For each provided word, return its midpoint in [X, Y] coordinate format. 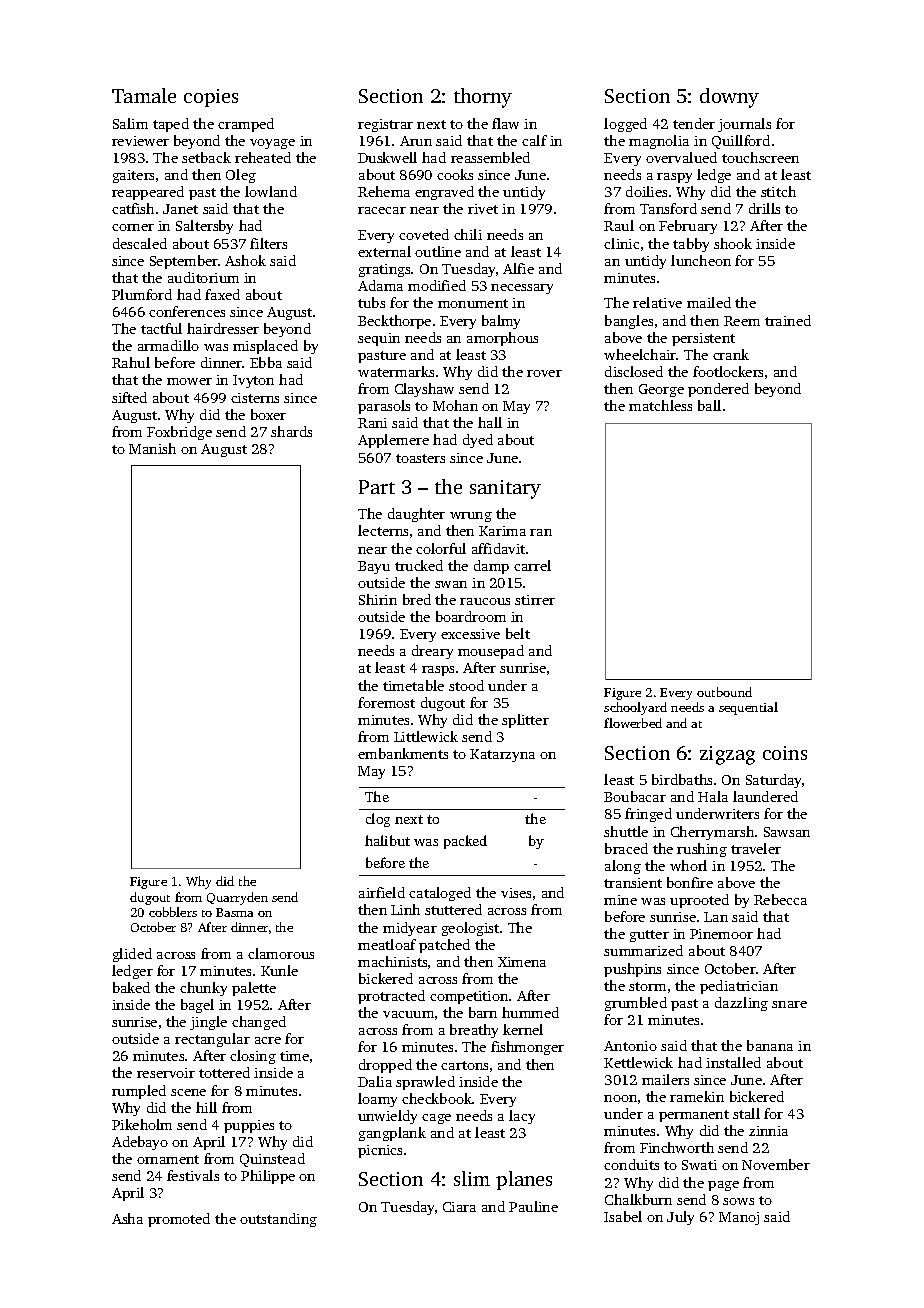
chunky [203, 989]
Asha [127, 1218]
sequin [379, 339]
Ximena [522, 962]
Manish [152, 448]
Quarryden [237, 898]
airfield [382, 892]
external [384, 251]
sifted [129, 397]
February [688, 227]
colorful [441, 548]
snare [789, 1004]
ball [709, 405]
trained [788, 320]
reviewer [140, 141]
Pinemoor [721, 934]
